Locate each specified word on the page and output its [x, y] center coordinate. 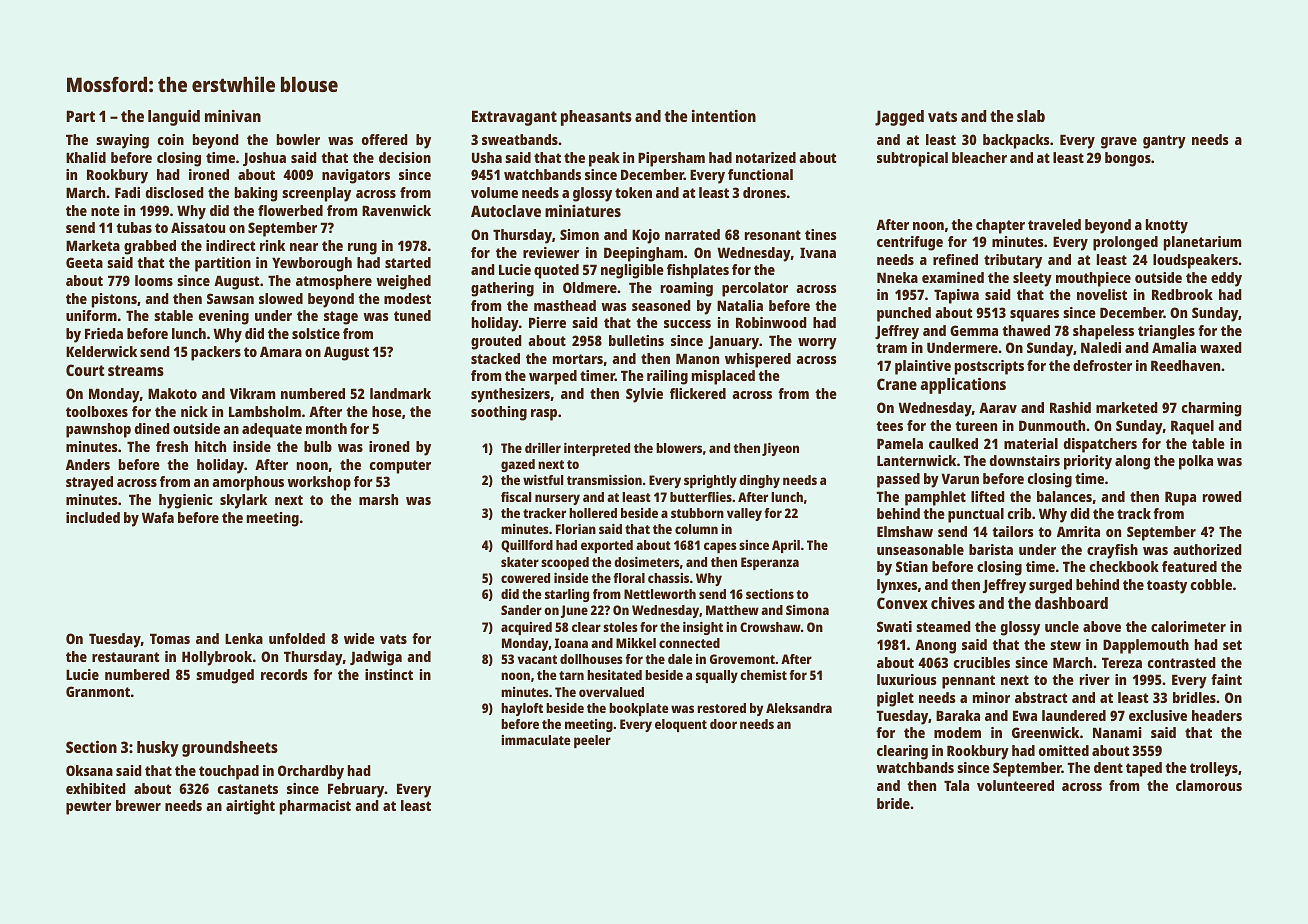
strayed [89, 483]
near [304, 247]
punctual [976, 515]
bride [893, 803]
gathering [502, 289]
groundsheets [230, 749]
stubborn [697, 513]
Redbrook [1182, 294]
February [356, 790]
